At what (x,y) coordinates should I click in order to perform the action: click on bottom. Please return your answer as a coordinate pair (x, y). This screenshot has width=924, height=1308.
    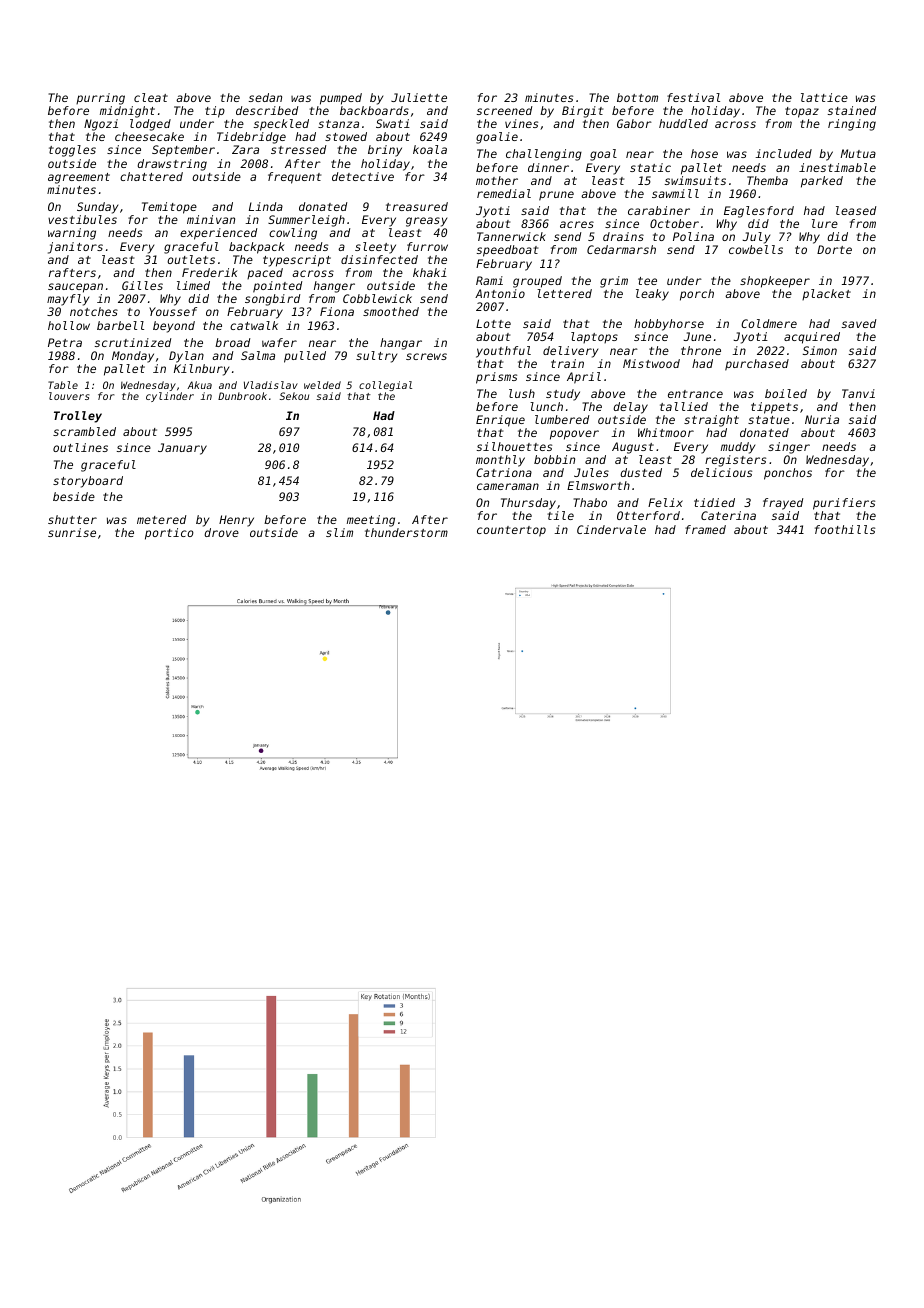
    Looking at the image, I should click on (637, 97).
